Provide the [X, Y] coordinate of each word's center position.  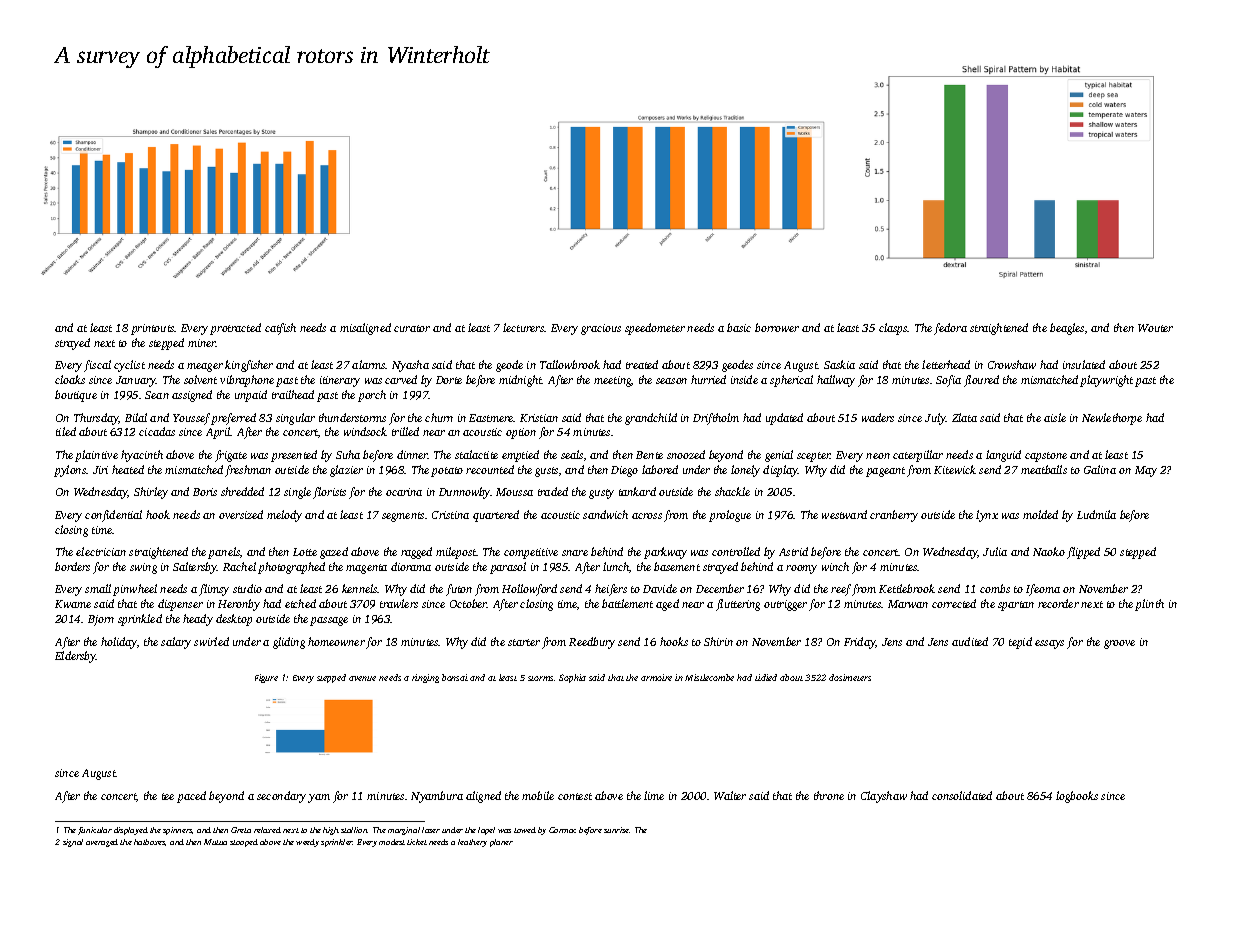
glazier [346, 471]
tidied [766, 677]
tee [168, 796]
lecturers [524, 327]
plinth [1149, 605]
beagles [1067, 329]
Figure [266, 678]
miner [202, 343]
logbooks [1077, 797]
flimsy [214, 590]
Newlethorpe [1112, 419]
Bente [649, 455]
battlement [627, 603]
